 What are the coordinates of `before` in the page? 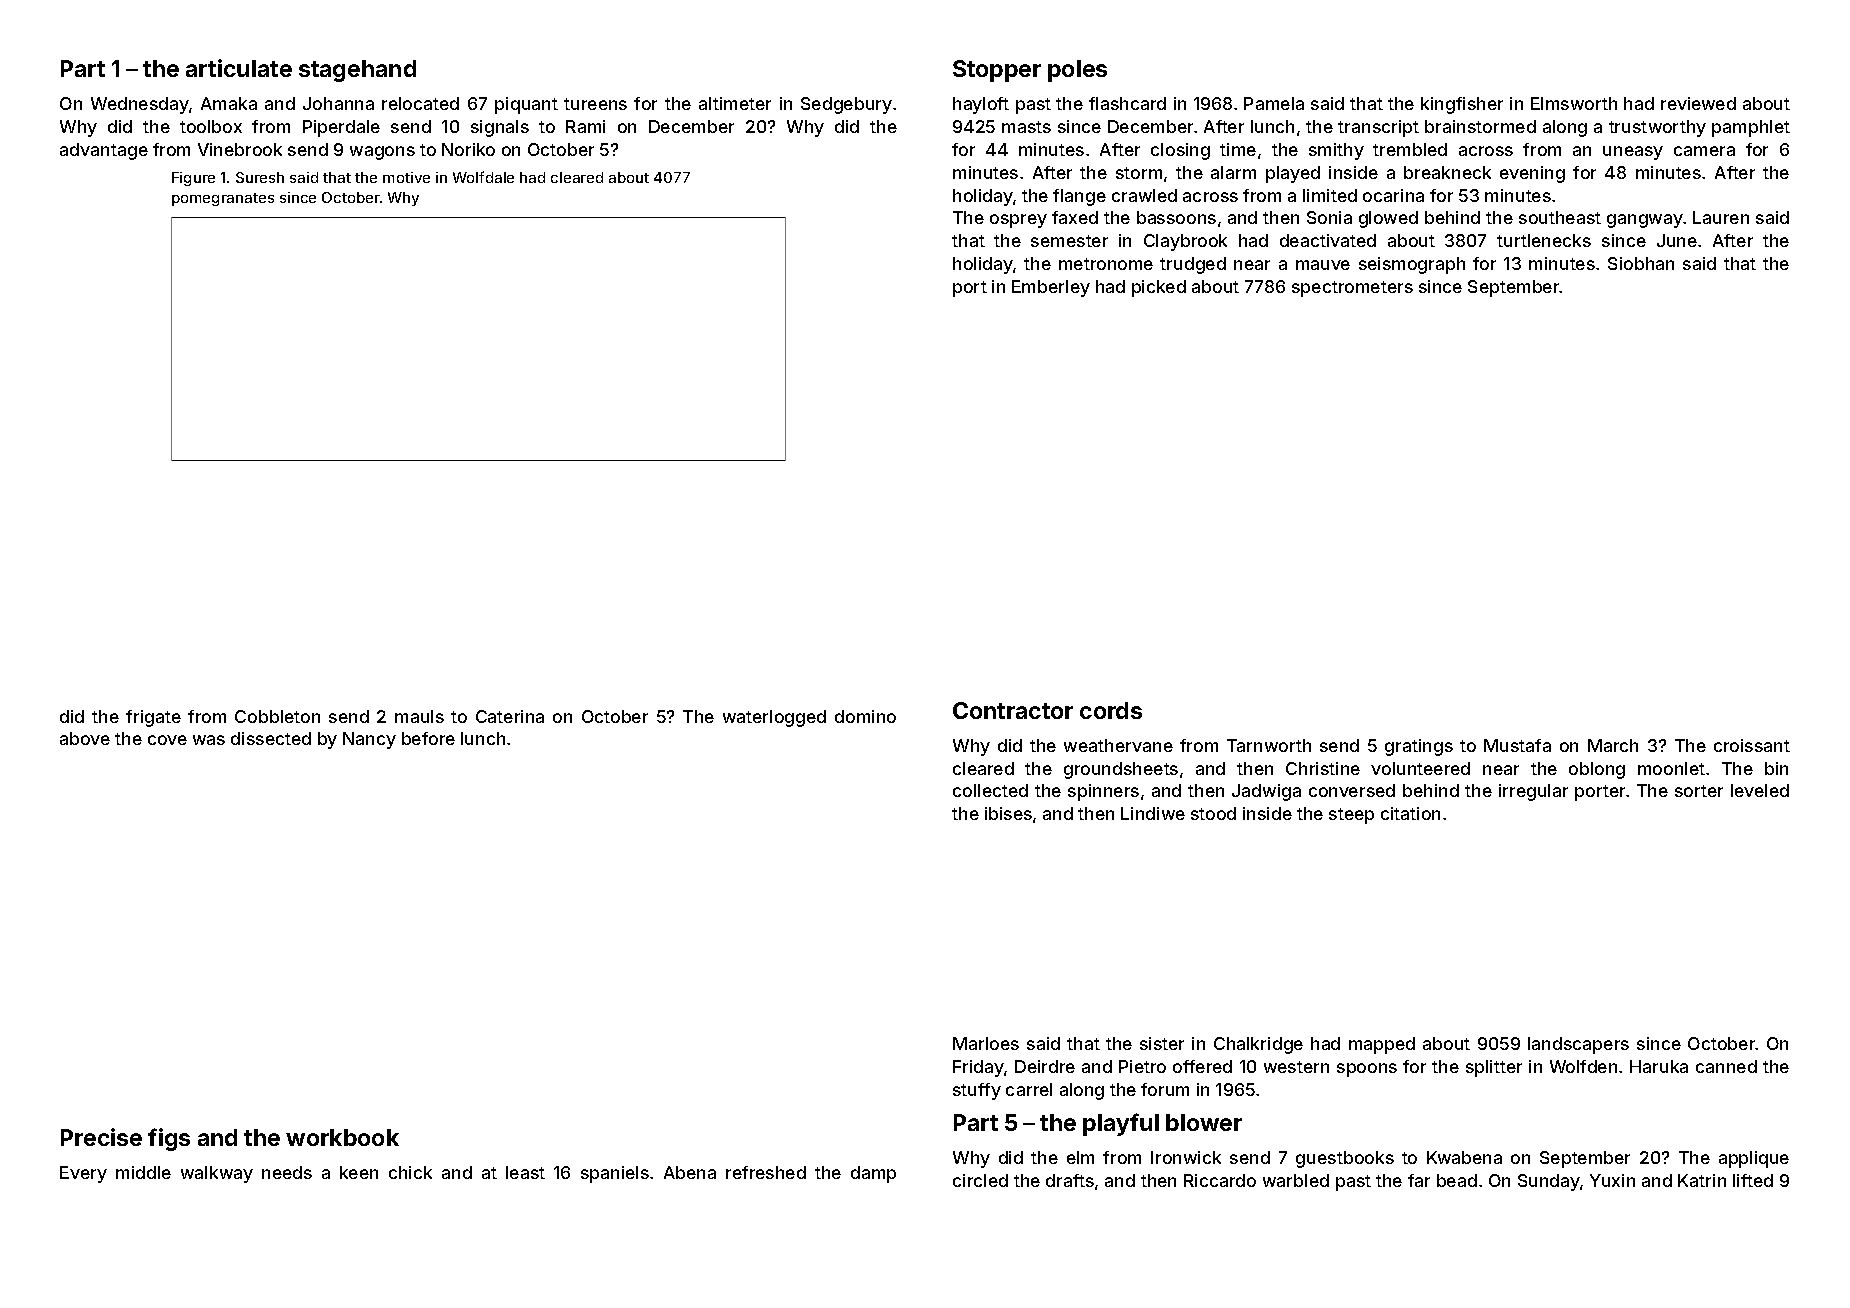 It's located at (428, 738).
